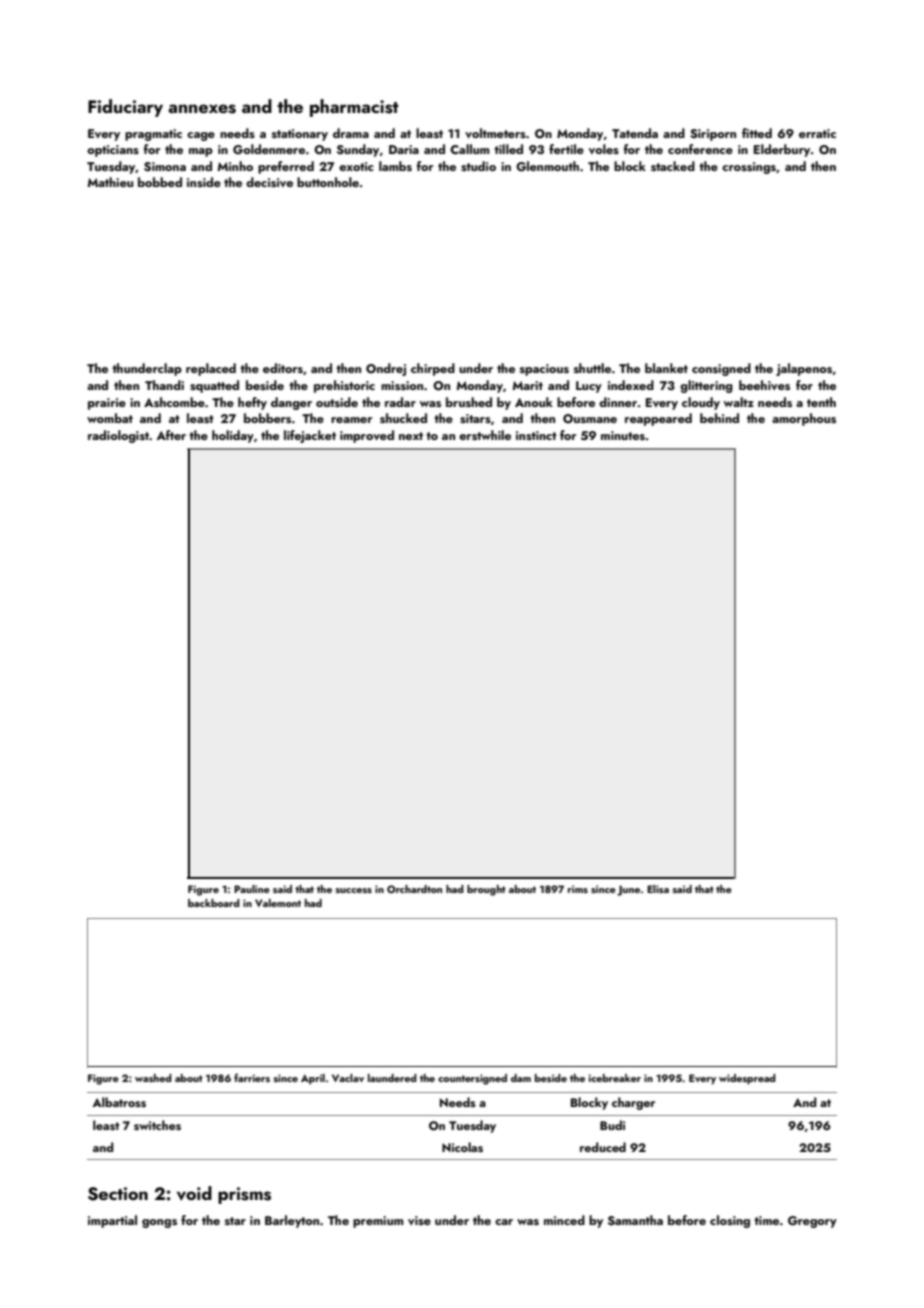  What do you see at coordinates (107, 404) in the page?
I see `prairie` at bounding box center [107, 404].
